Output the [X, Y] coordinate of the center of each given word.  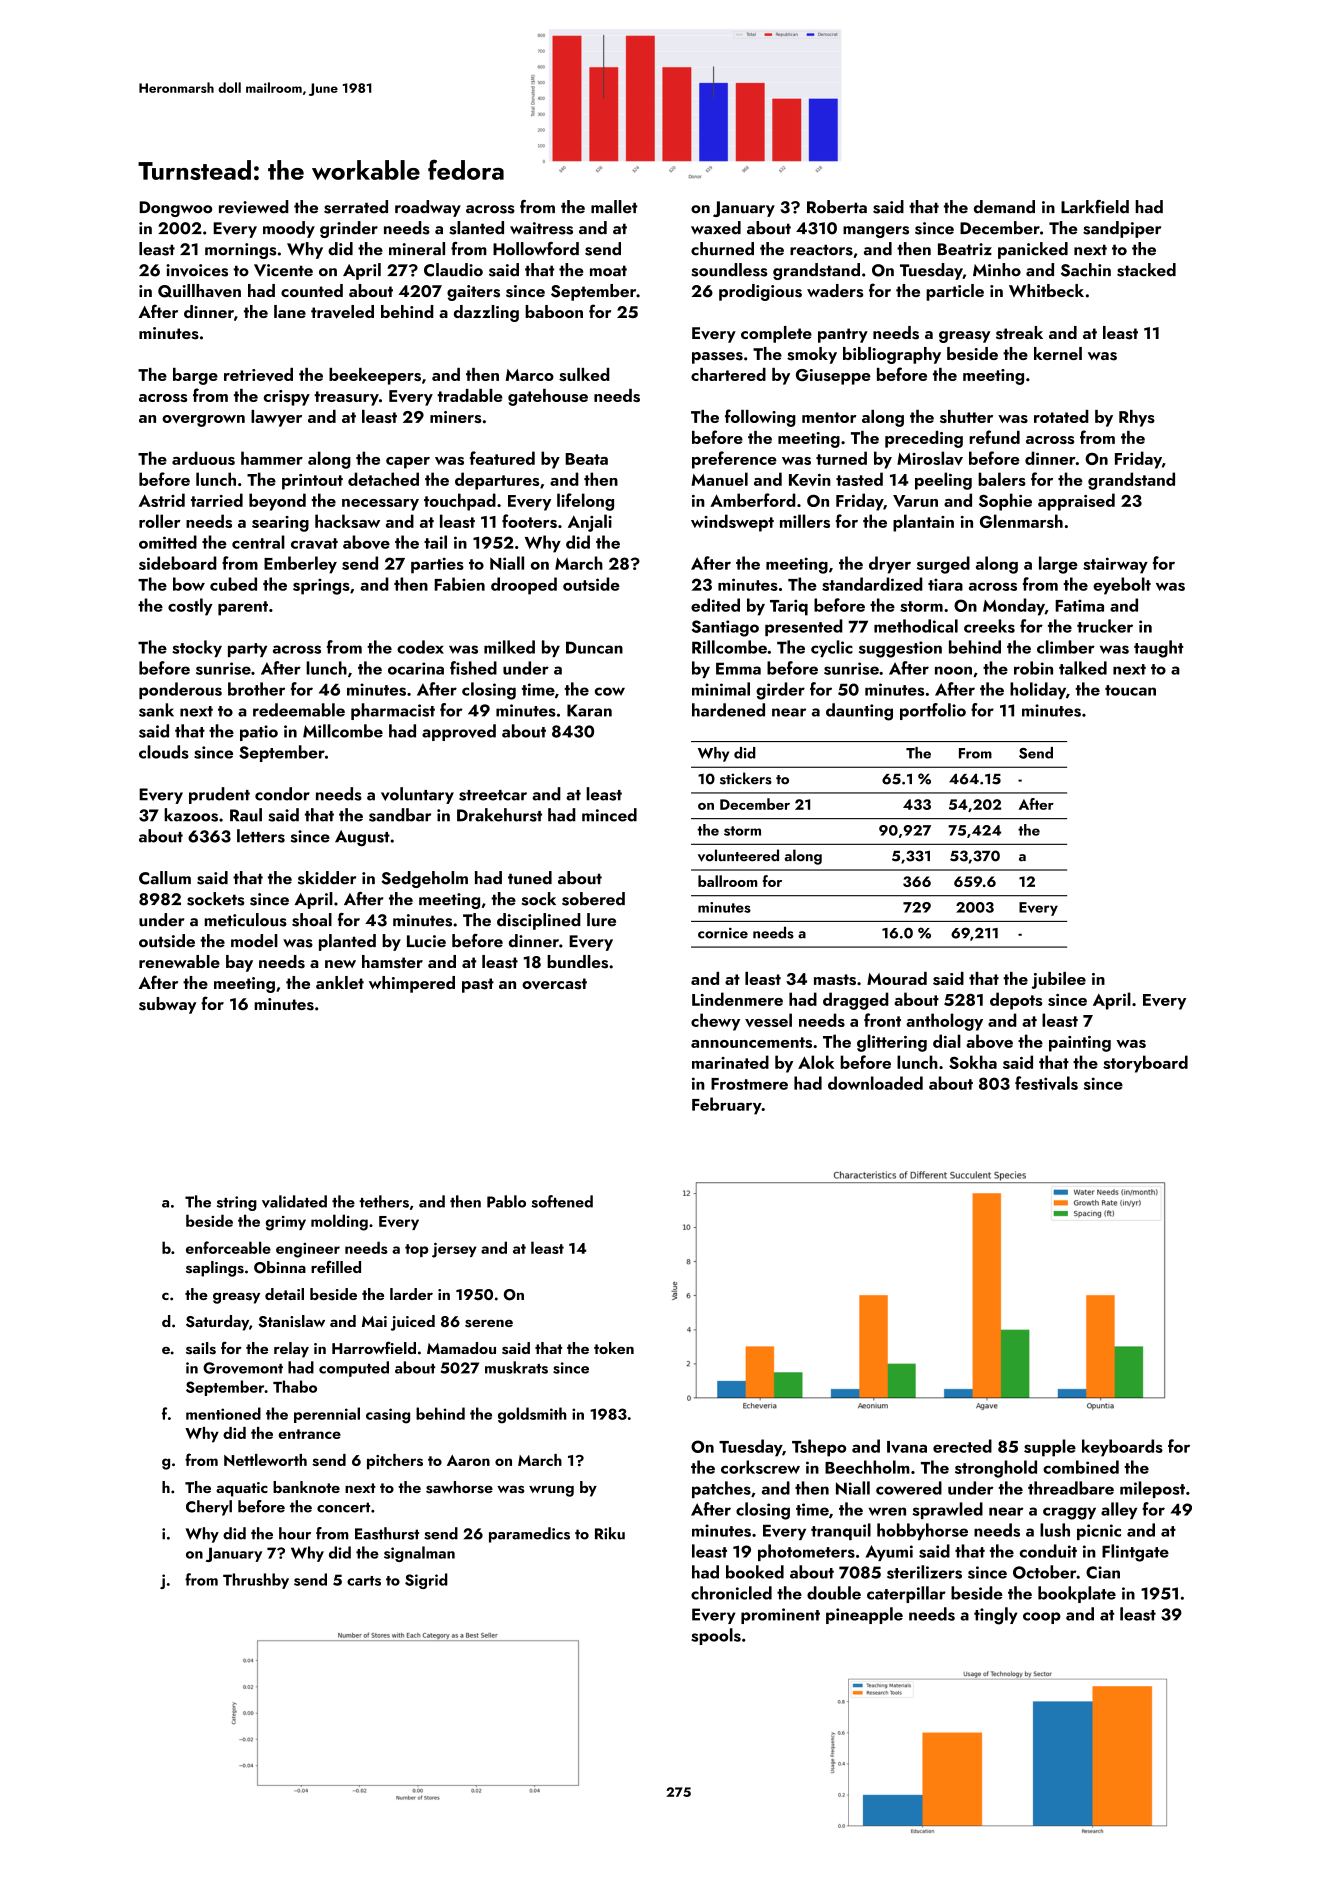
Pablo [506, 1201]
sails [201, 1348]
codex [420, 647]
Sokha [973, 1062]
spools [716, 1636]
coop [1042, 1618]
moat [608, 271]
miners [455, 417]
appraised [1076, 502]
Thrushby [256, 1581]
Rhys [1137, 418]
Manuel [719, 479]
